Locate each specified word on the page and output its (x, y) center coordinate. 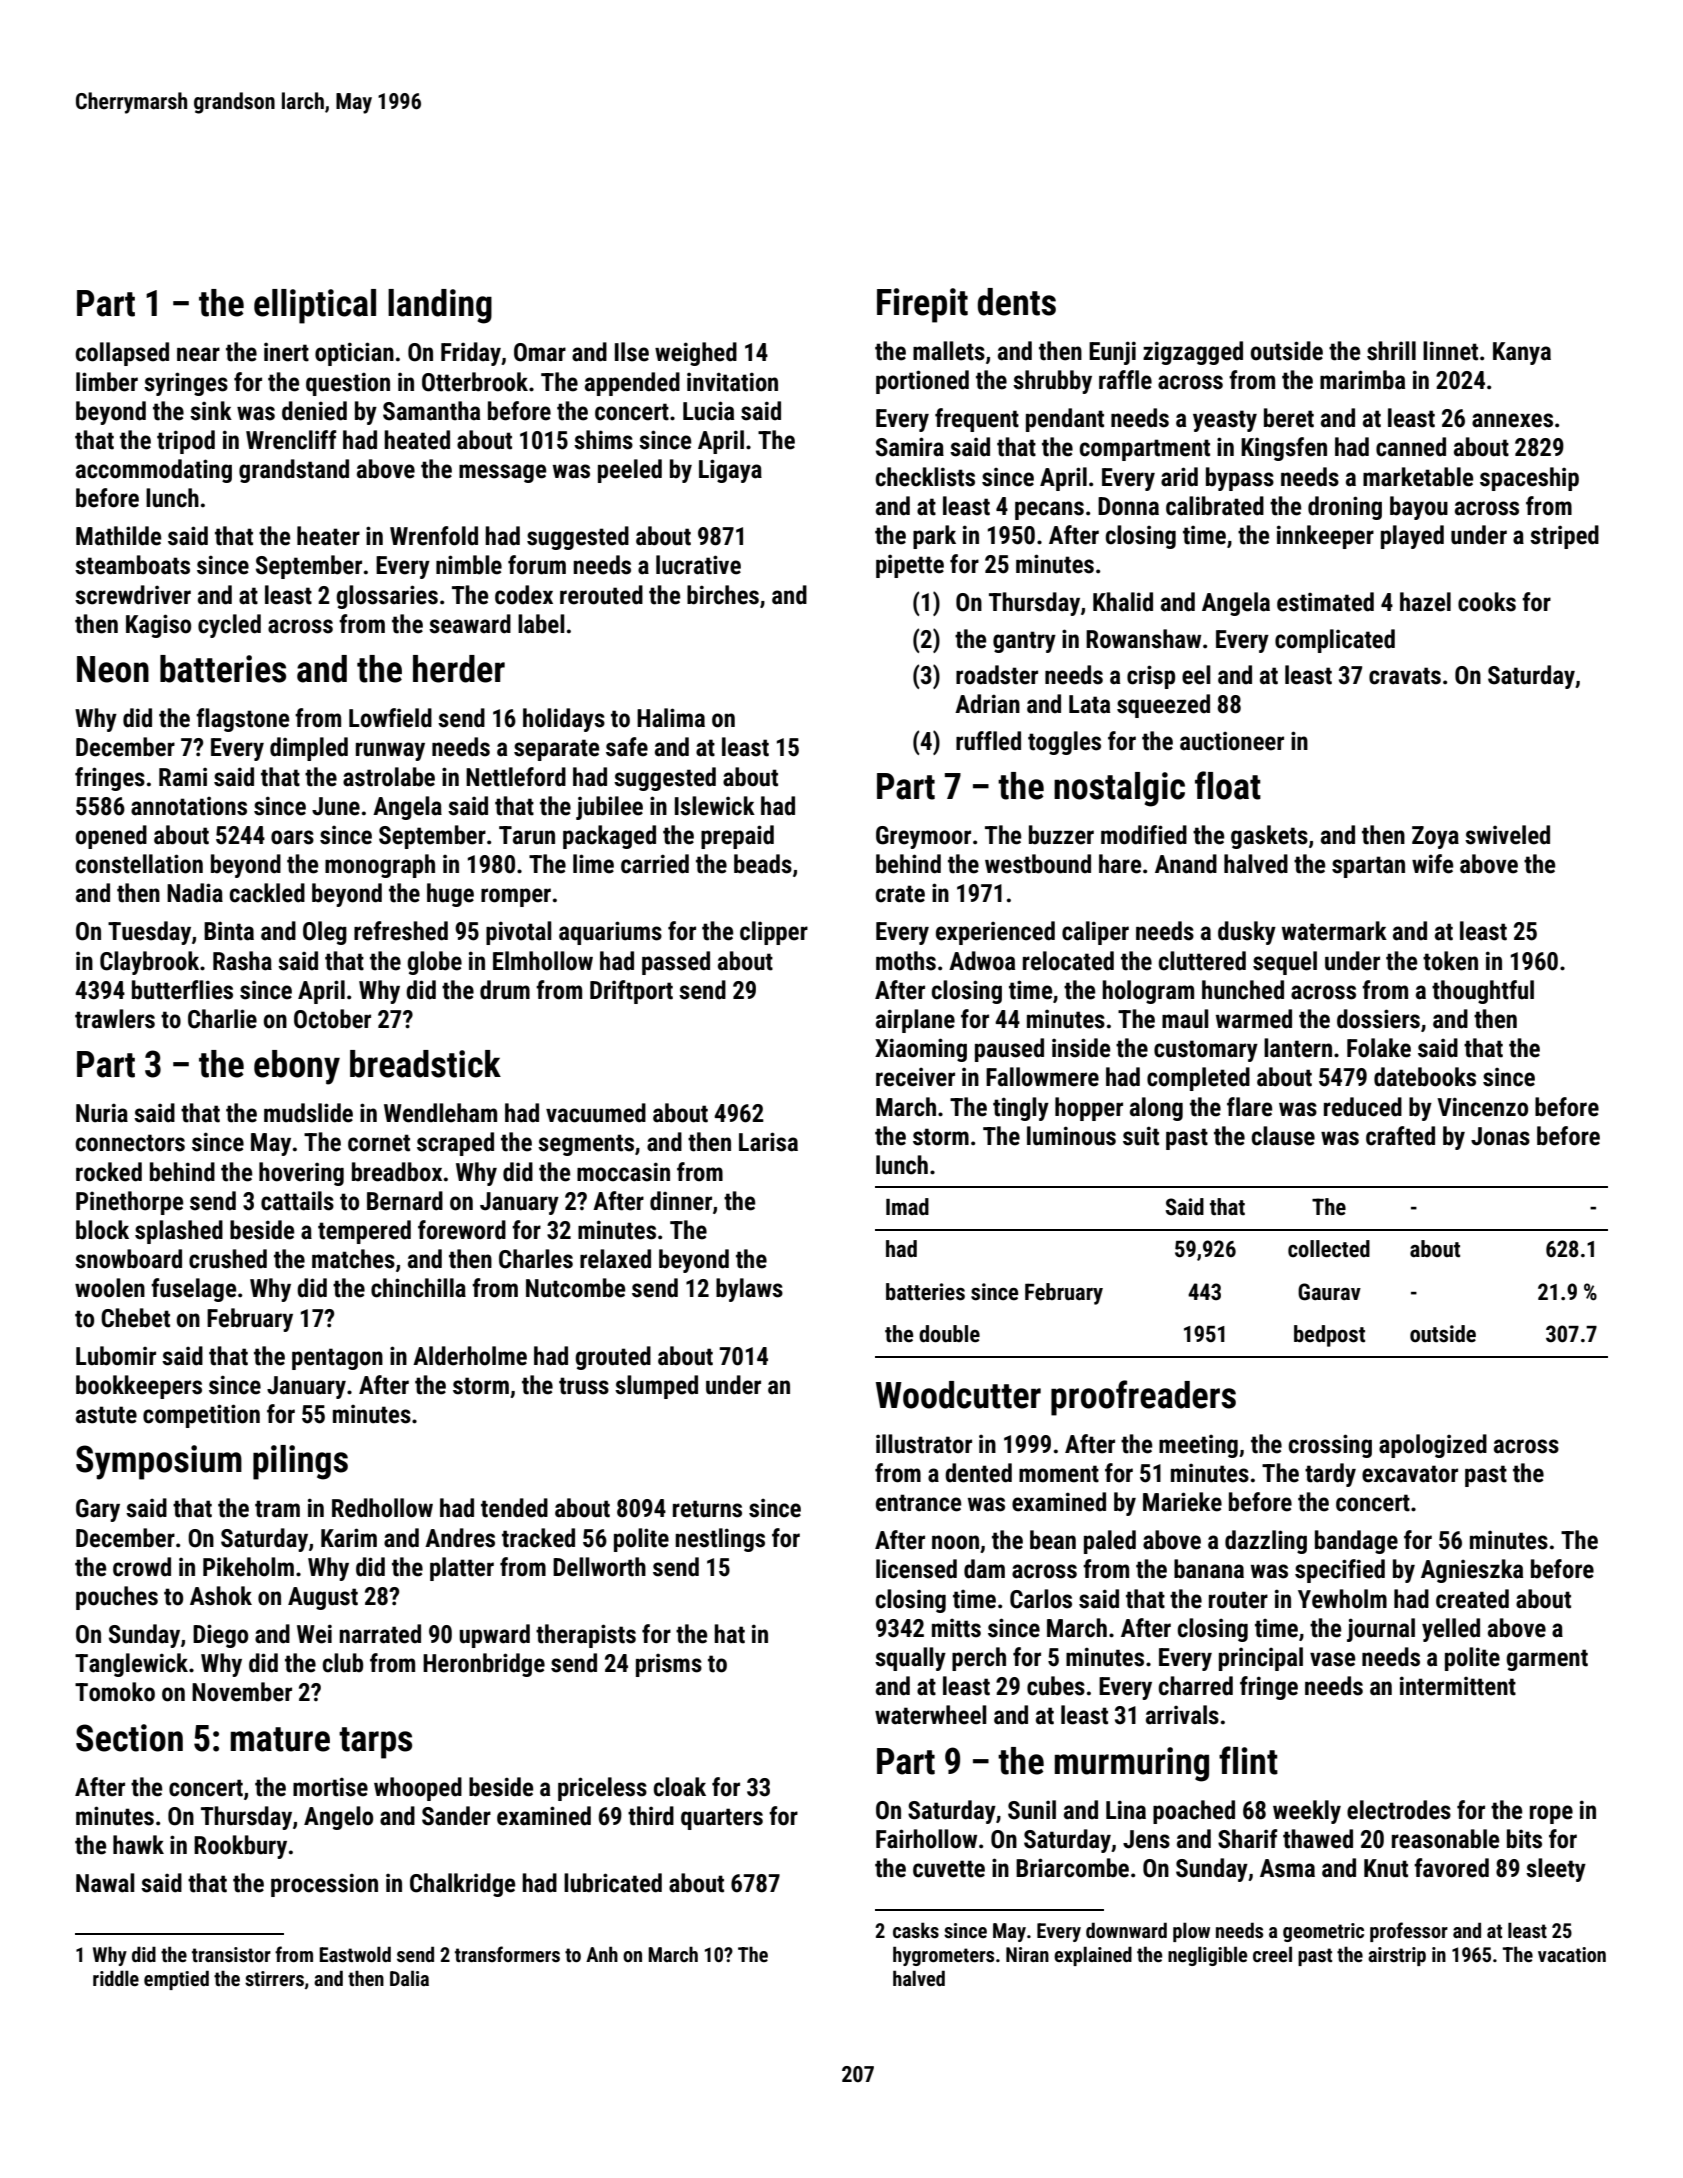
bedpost (1329, 1336)
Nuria (102, 1113)
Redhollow (382, 1508)
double (949, 1334)
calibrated (1215, 506)
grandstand (294, 471)
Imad (907, 1206)
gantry (1024, 642)
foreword (462, 1230)
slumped (656, 1387)
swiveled (1507, 835)
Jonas (1500, 1136)
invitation (732, 382)
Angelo (338, 1818)
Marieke (1182, 1502)
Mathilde (118, 536)
